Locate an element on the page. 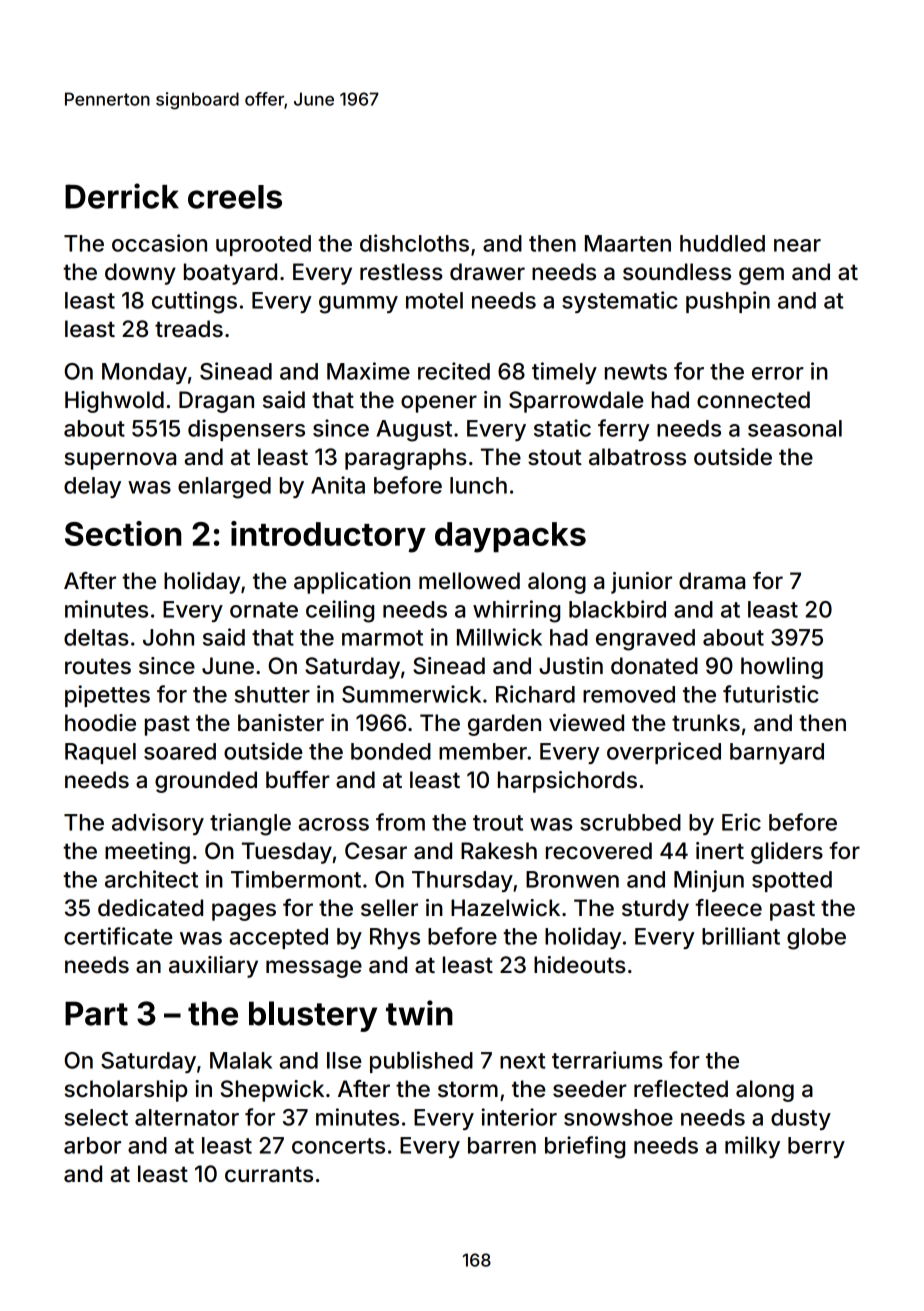 This page has height=1311, width=924. paragraphs is located at coordinates (406, 459).
